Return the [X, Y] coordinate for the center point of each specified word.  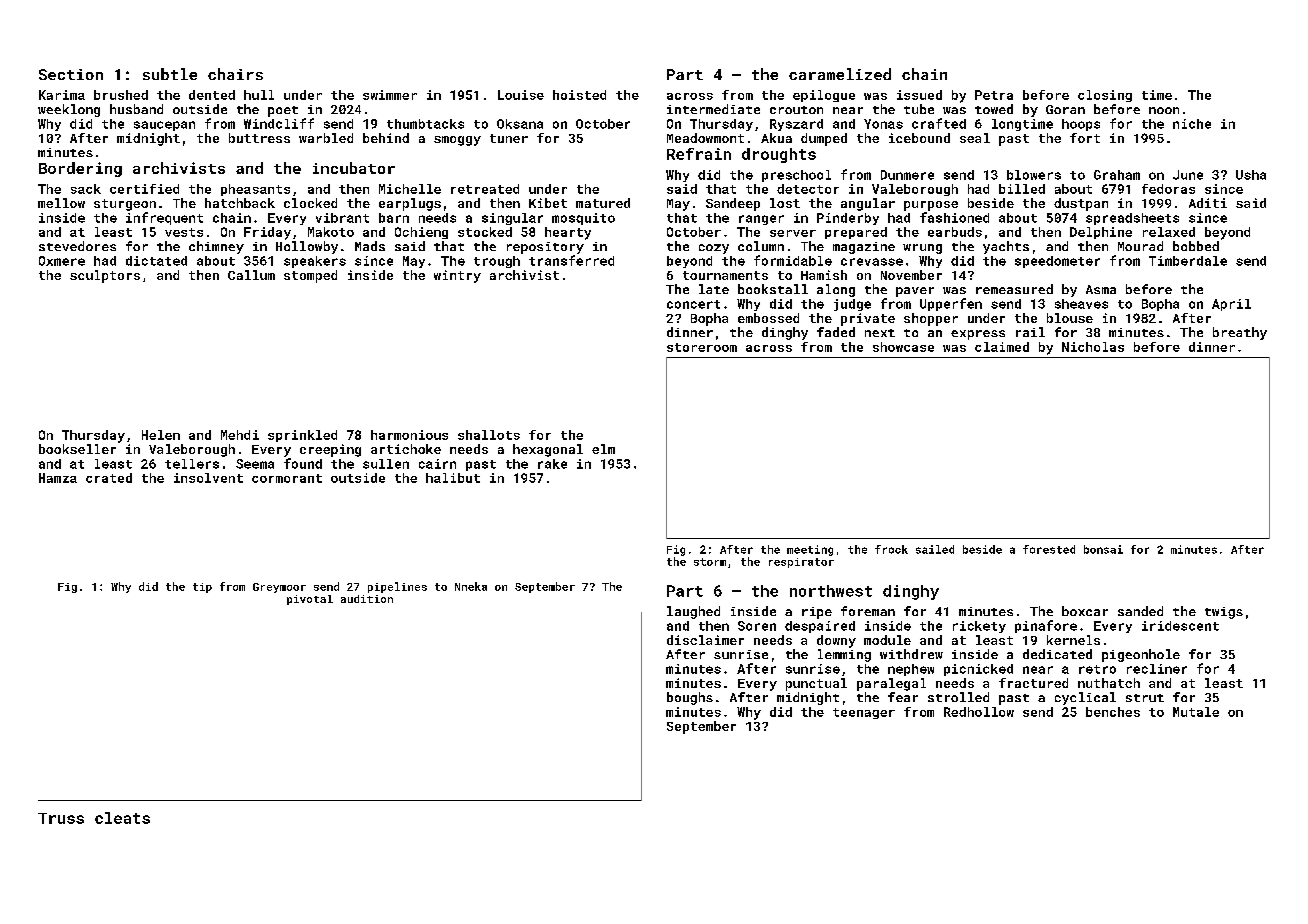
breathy [1240, 333]
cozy [714, 249]
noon [1164, 110]
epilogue [824, 96]
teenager [864, 713]
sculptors [105, 276]
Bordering [80, 169]
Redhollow [979, 712]
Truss [61, 818]
